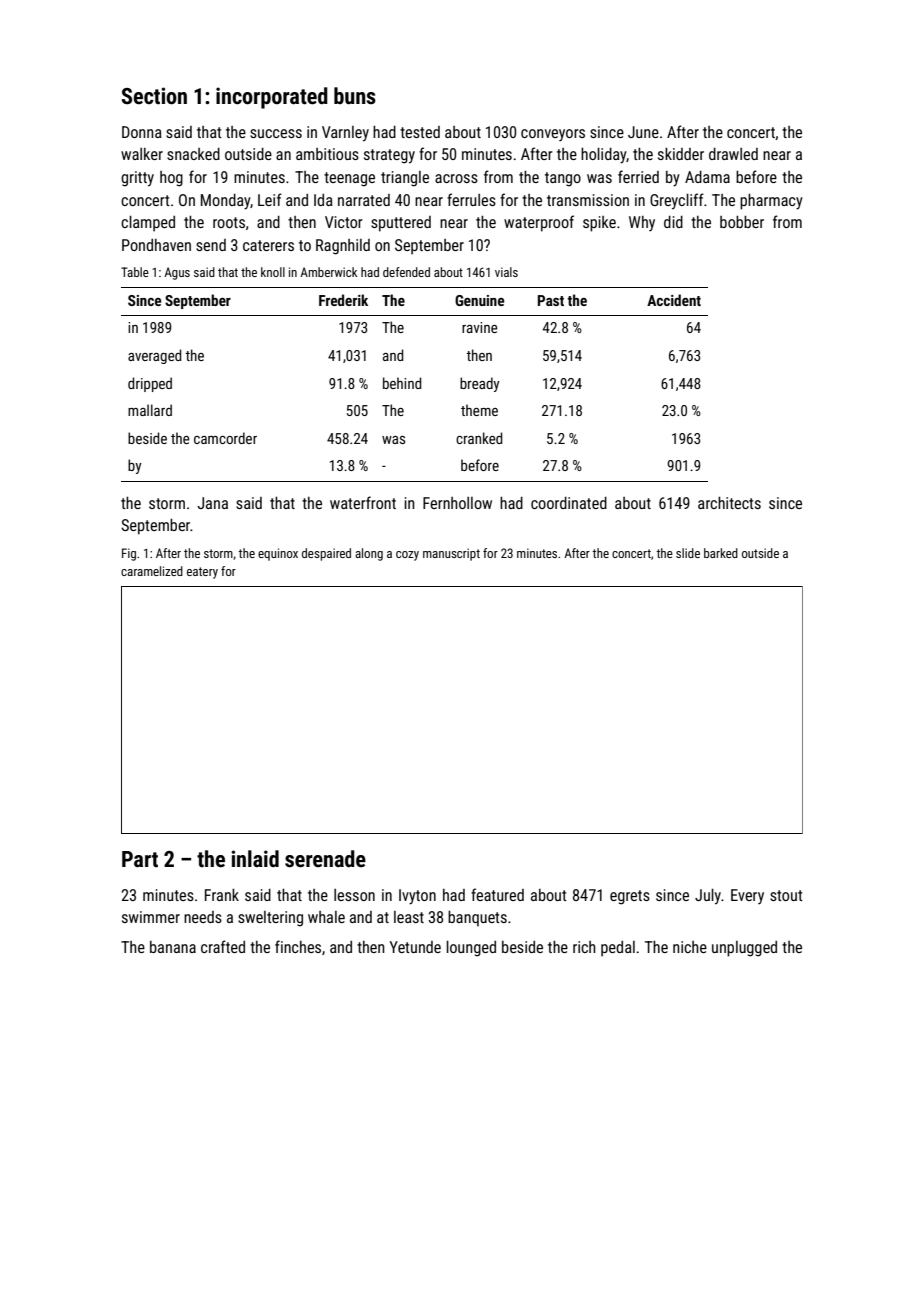  Describe the element at coordinates (688, 553) in the document. I see `slide` at that location.
